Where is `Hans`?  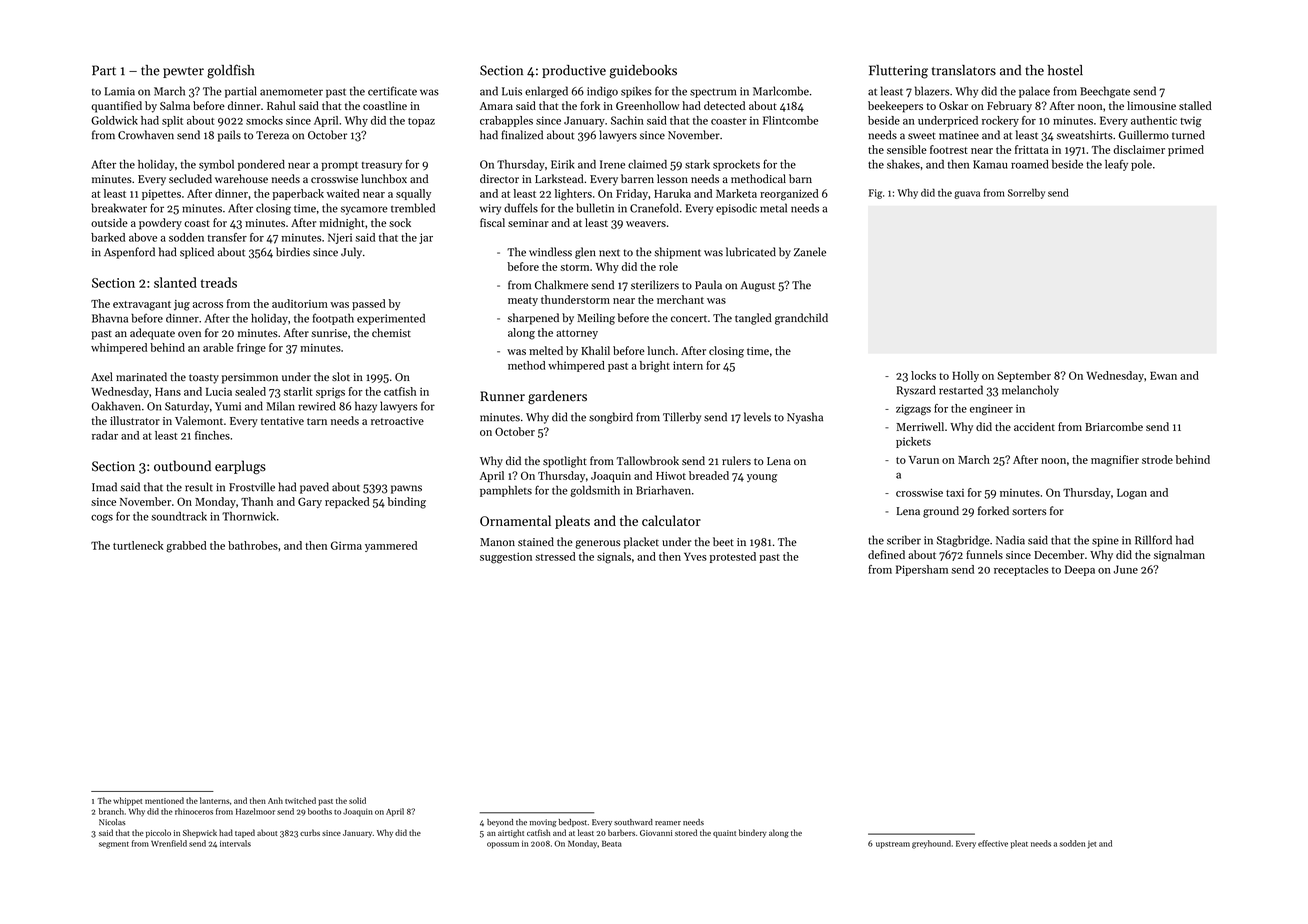 Hans is located at coordinates (168, 392).
